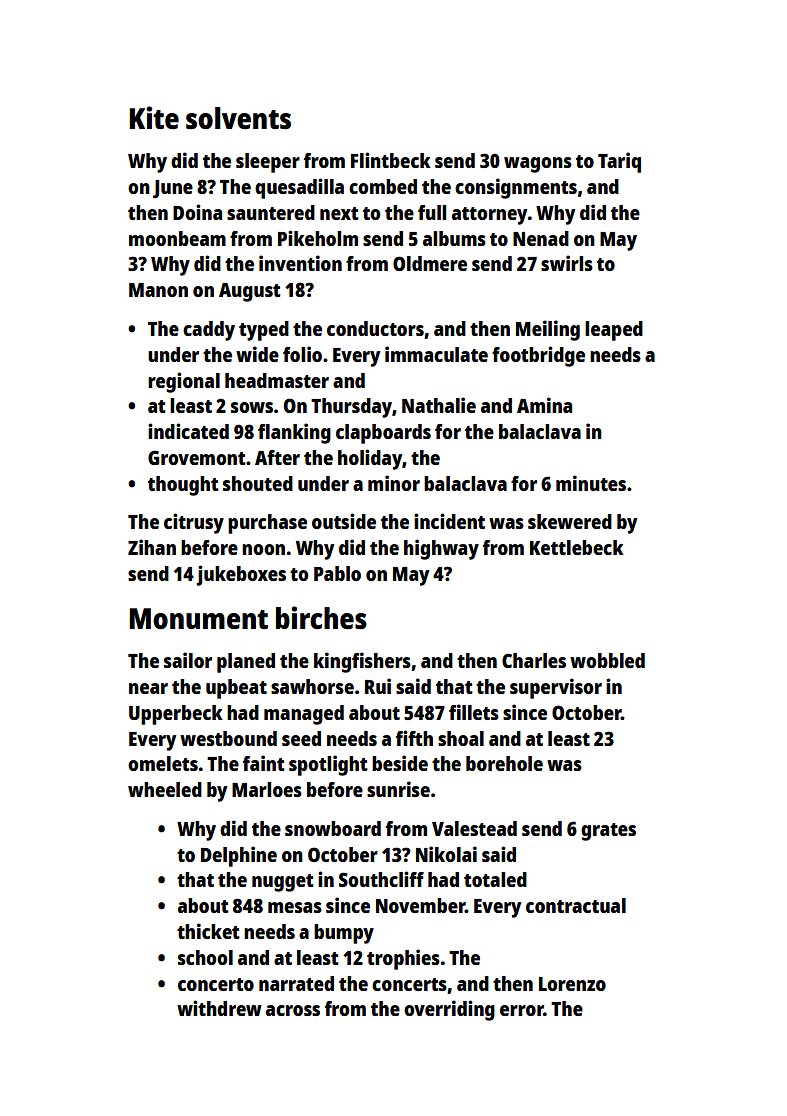 The height and width of the image is (1116, 787). What do you see at coordinates (241, 575) in the image?
I see `jukeboxes` at bounding box center [241, 575].
